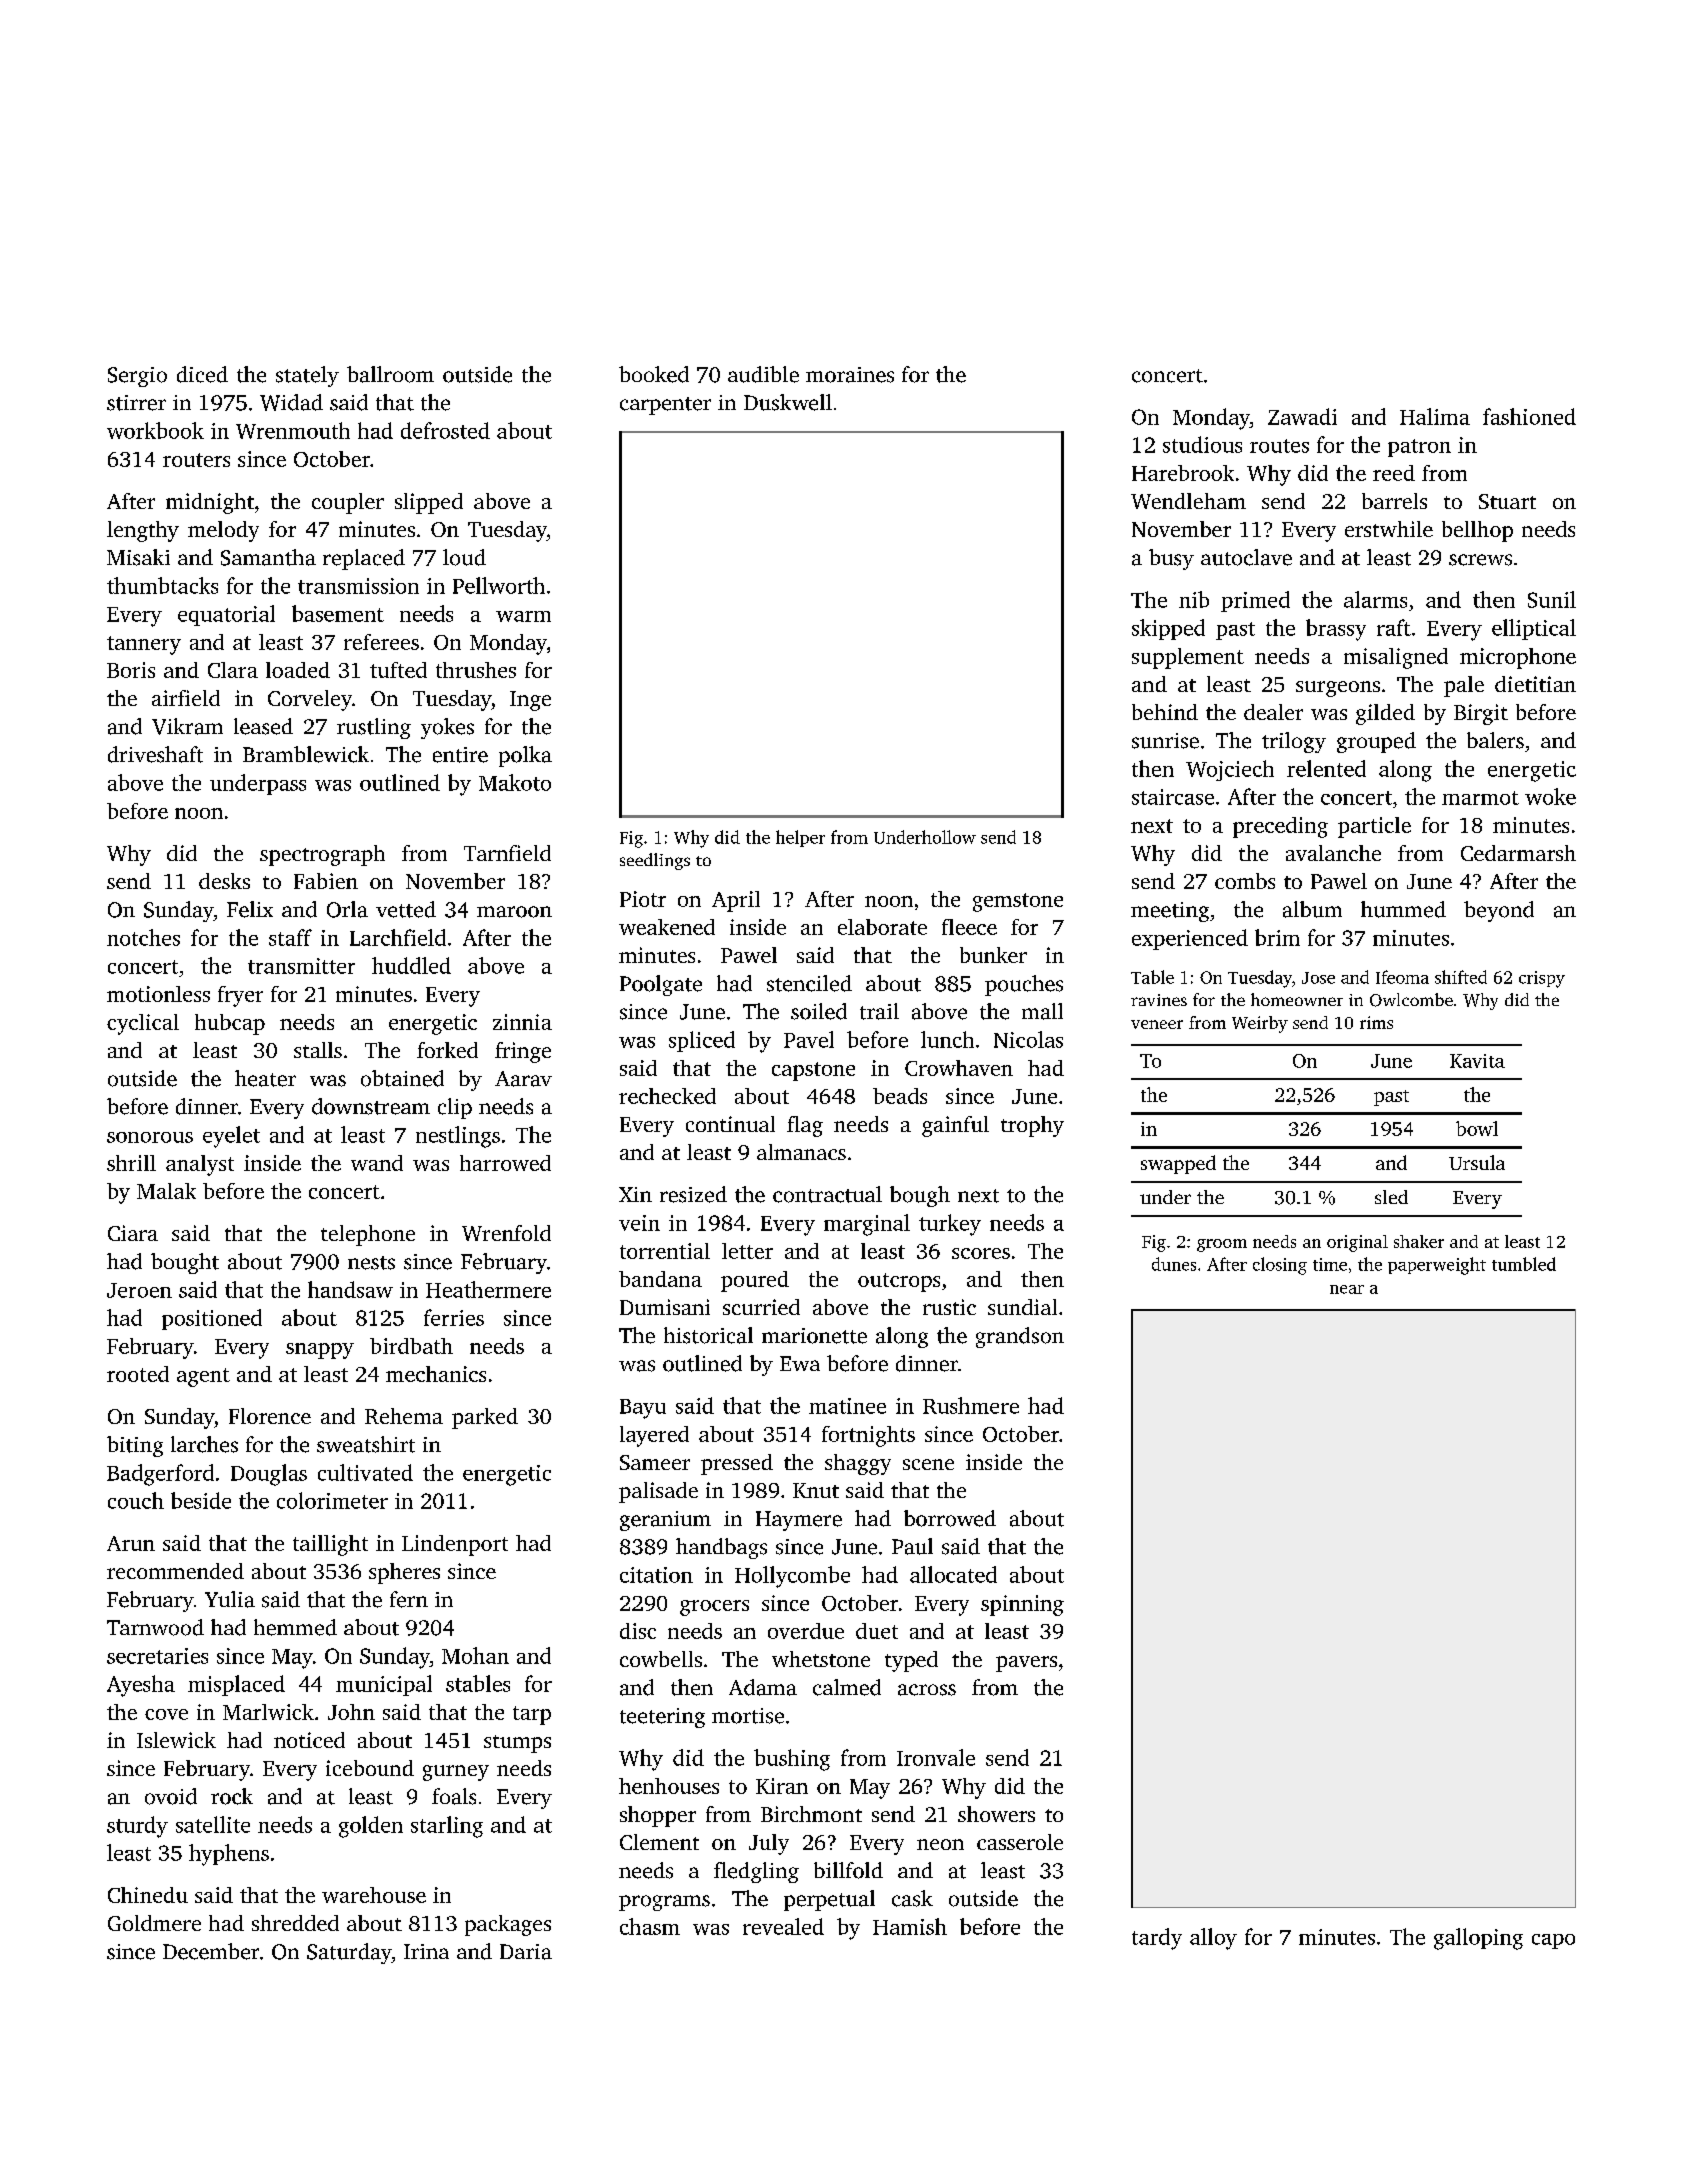 This screenshot has height=2178, width=1683. What do you see at coordinates (1411, 1000) in the screenshot?
I see `Owlcombe` at bounding box center [1411, 1000].
